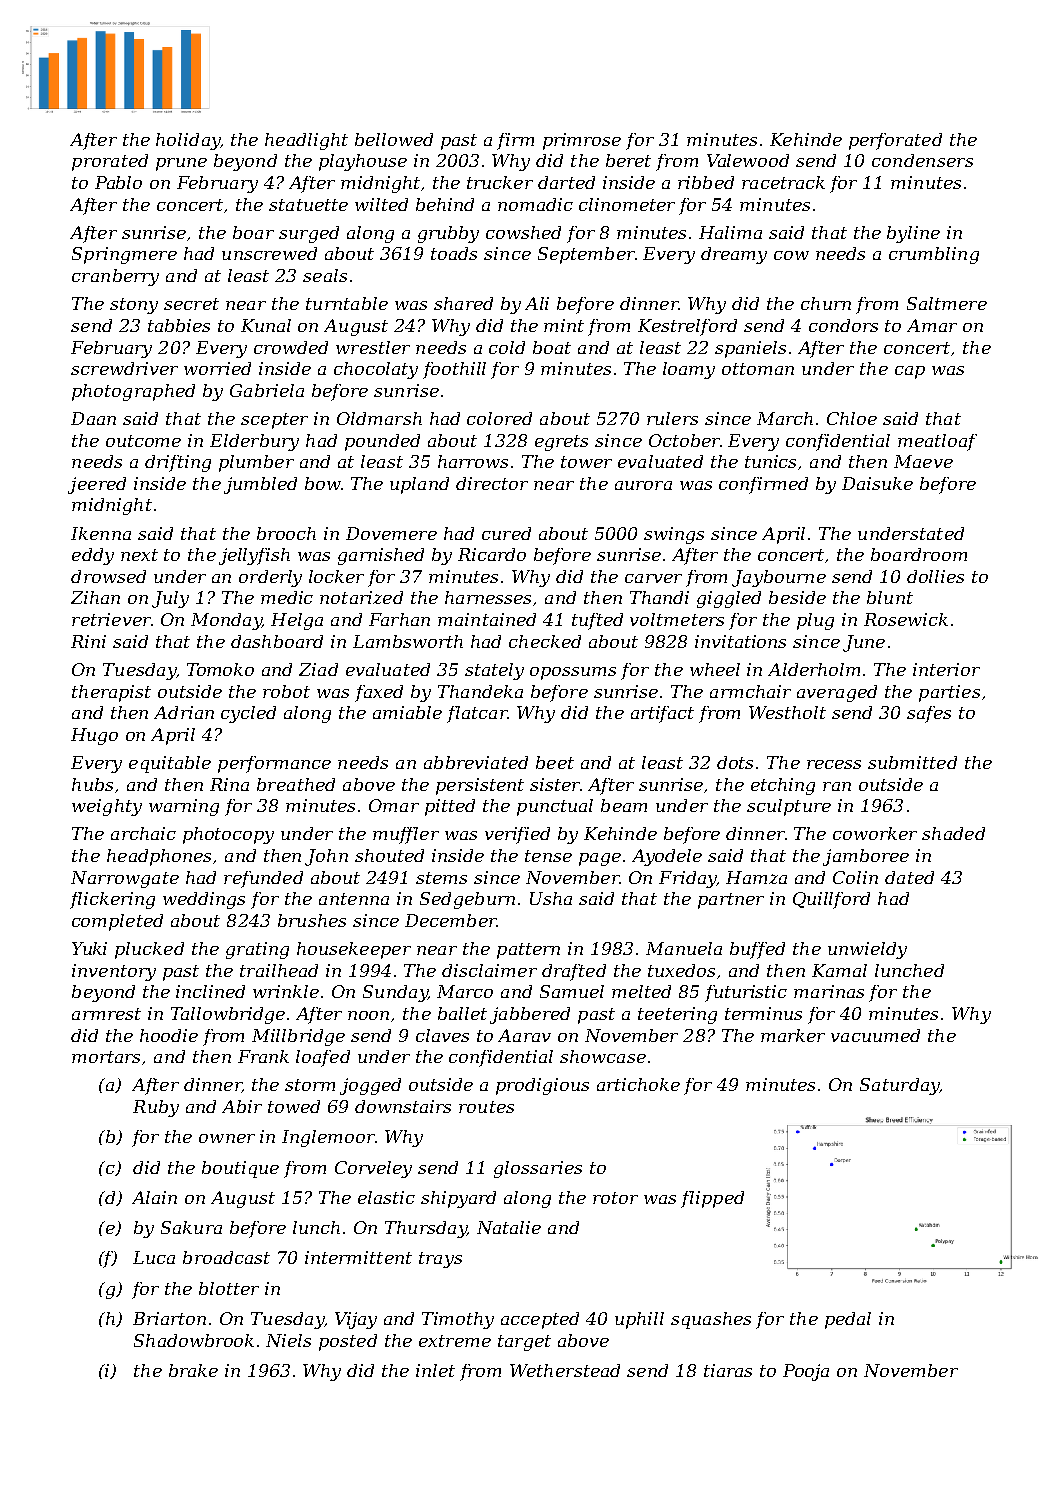  Describe the element at coordinates (712, 1199) in the screenshot. I see `flipped` at that location.
